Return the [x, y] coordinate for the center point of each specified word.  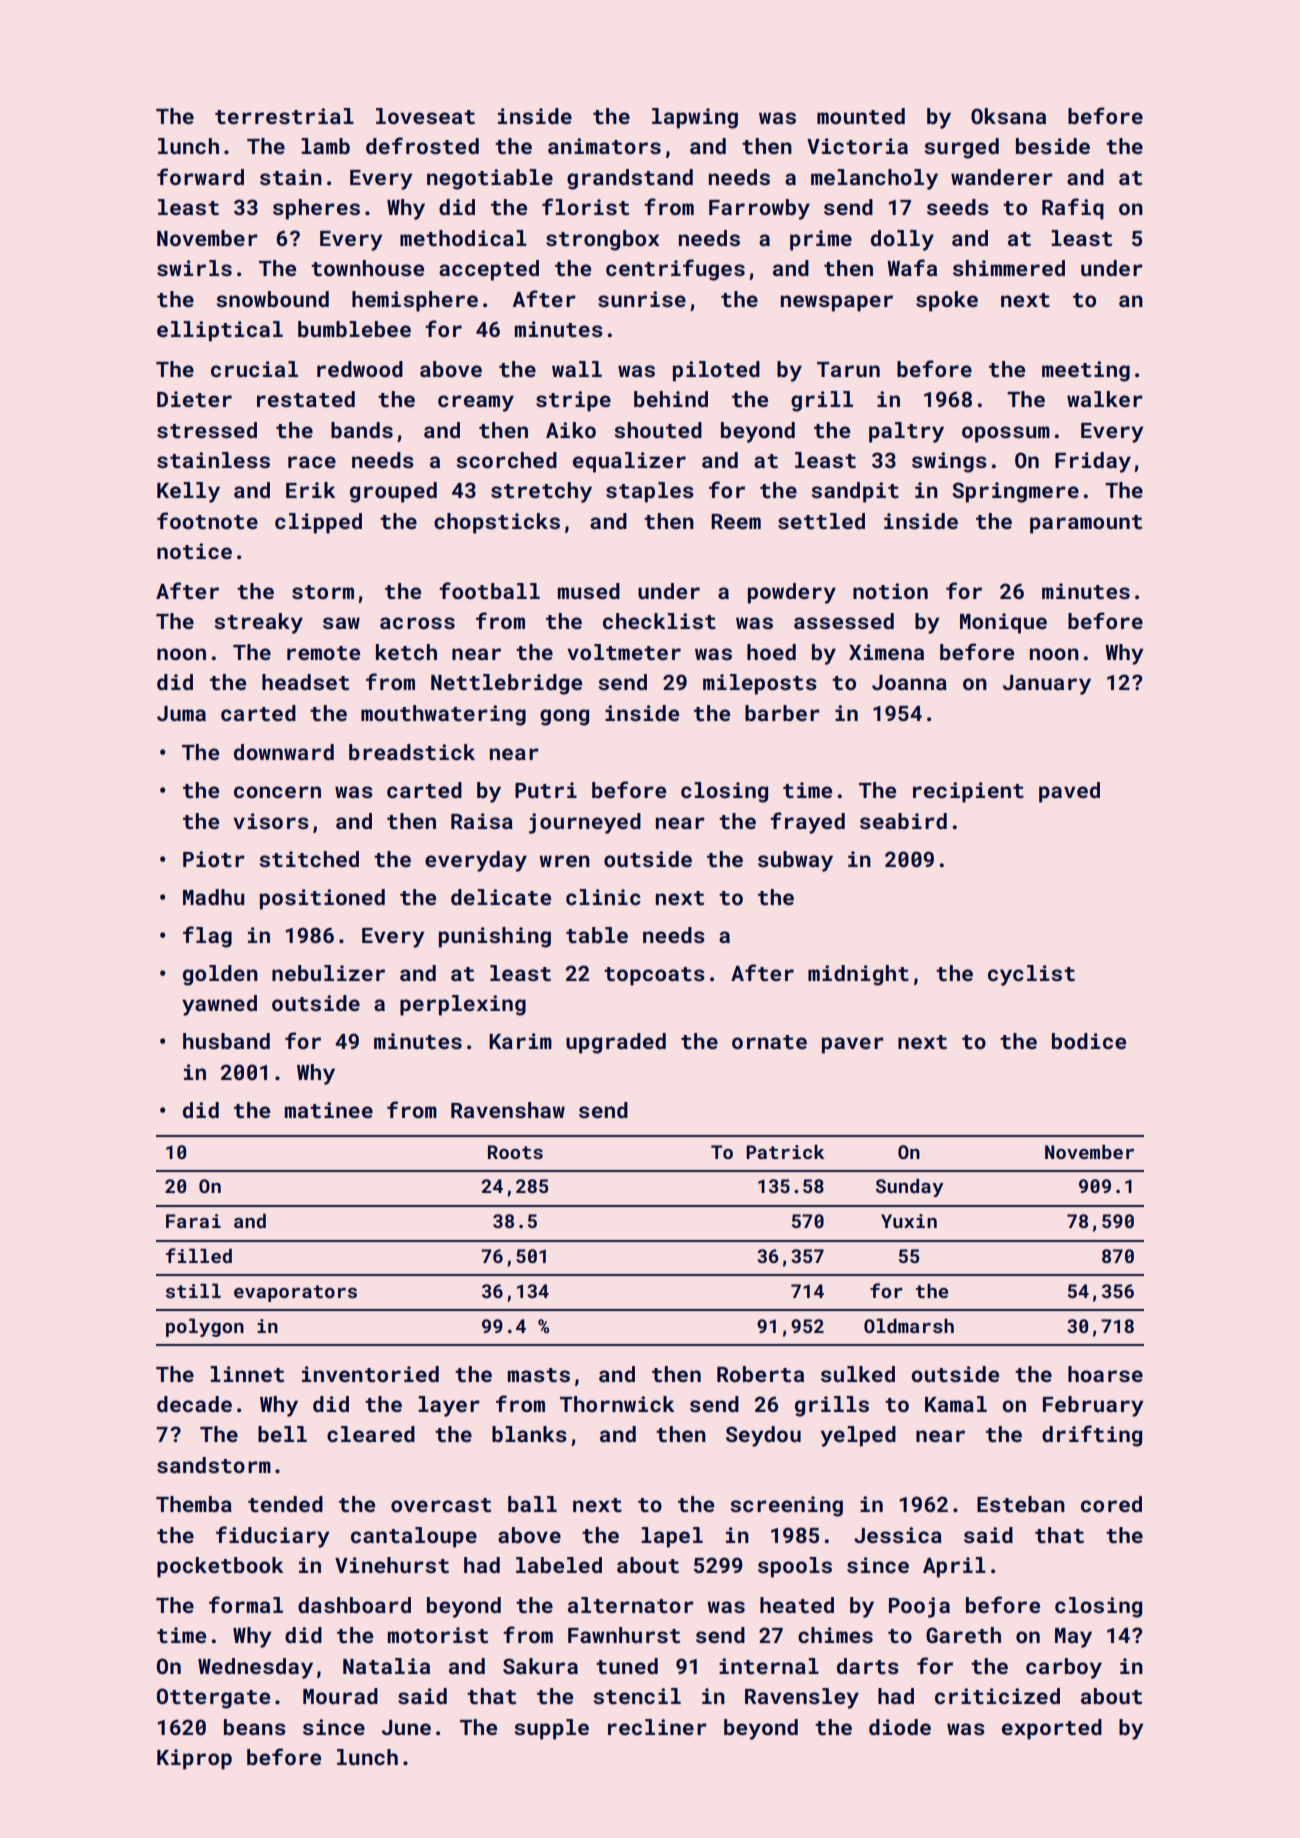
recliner [657, 1727]
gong [564, 717]
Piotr [214, 859]
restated [306, 399]
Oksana [1008, 116]
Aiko [571, 430]
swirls [194, 268]
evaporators [295, 1293]
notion [890, 591]
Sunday [910, 1188]
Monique [1003, 623]
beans [255, 1727]
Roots [515, 1152]
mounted [861, 116]
